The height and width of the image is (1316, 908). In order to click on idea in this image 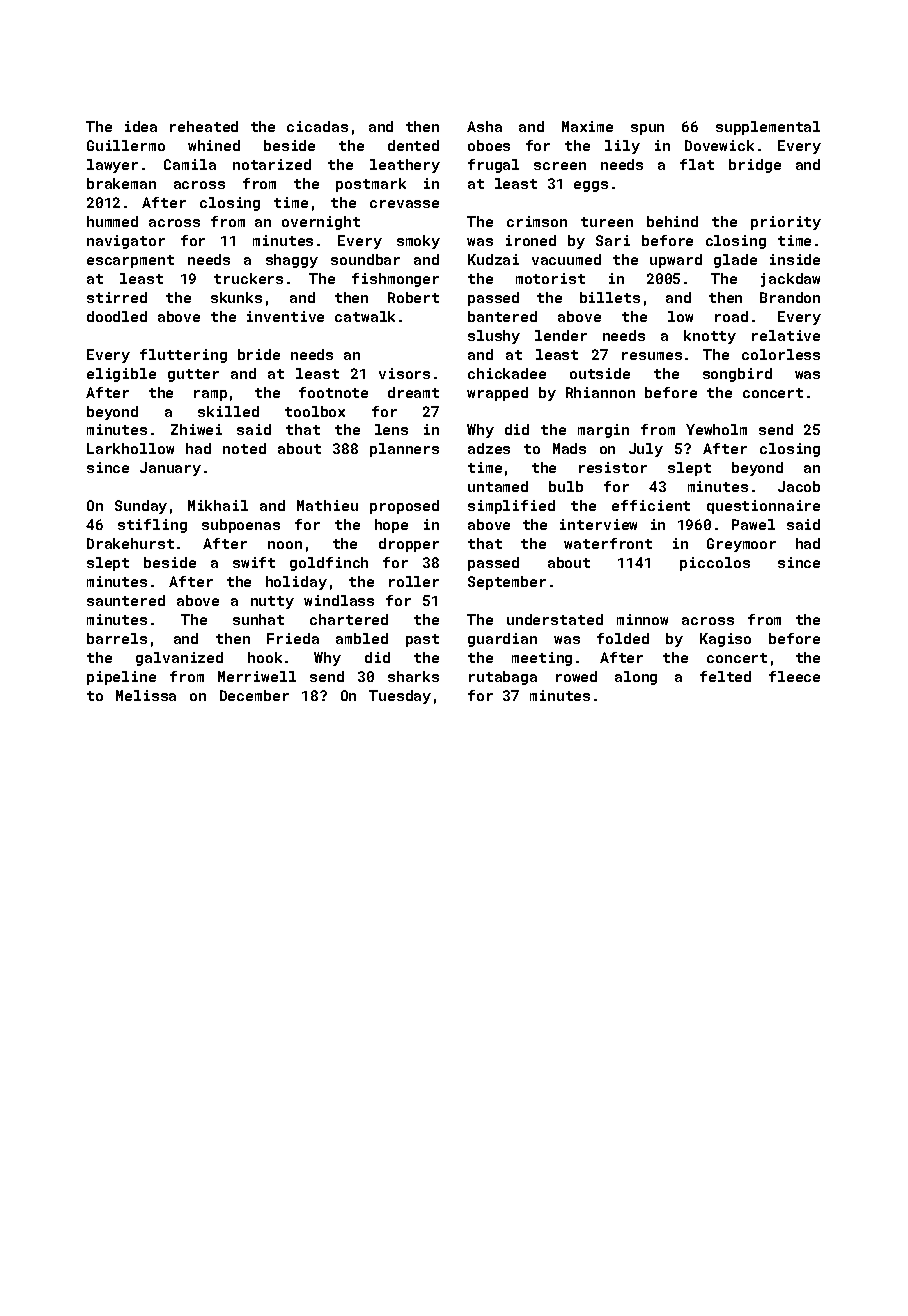, I will do `click(141, 126)`.
